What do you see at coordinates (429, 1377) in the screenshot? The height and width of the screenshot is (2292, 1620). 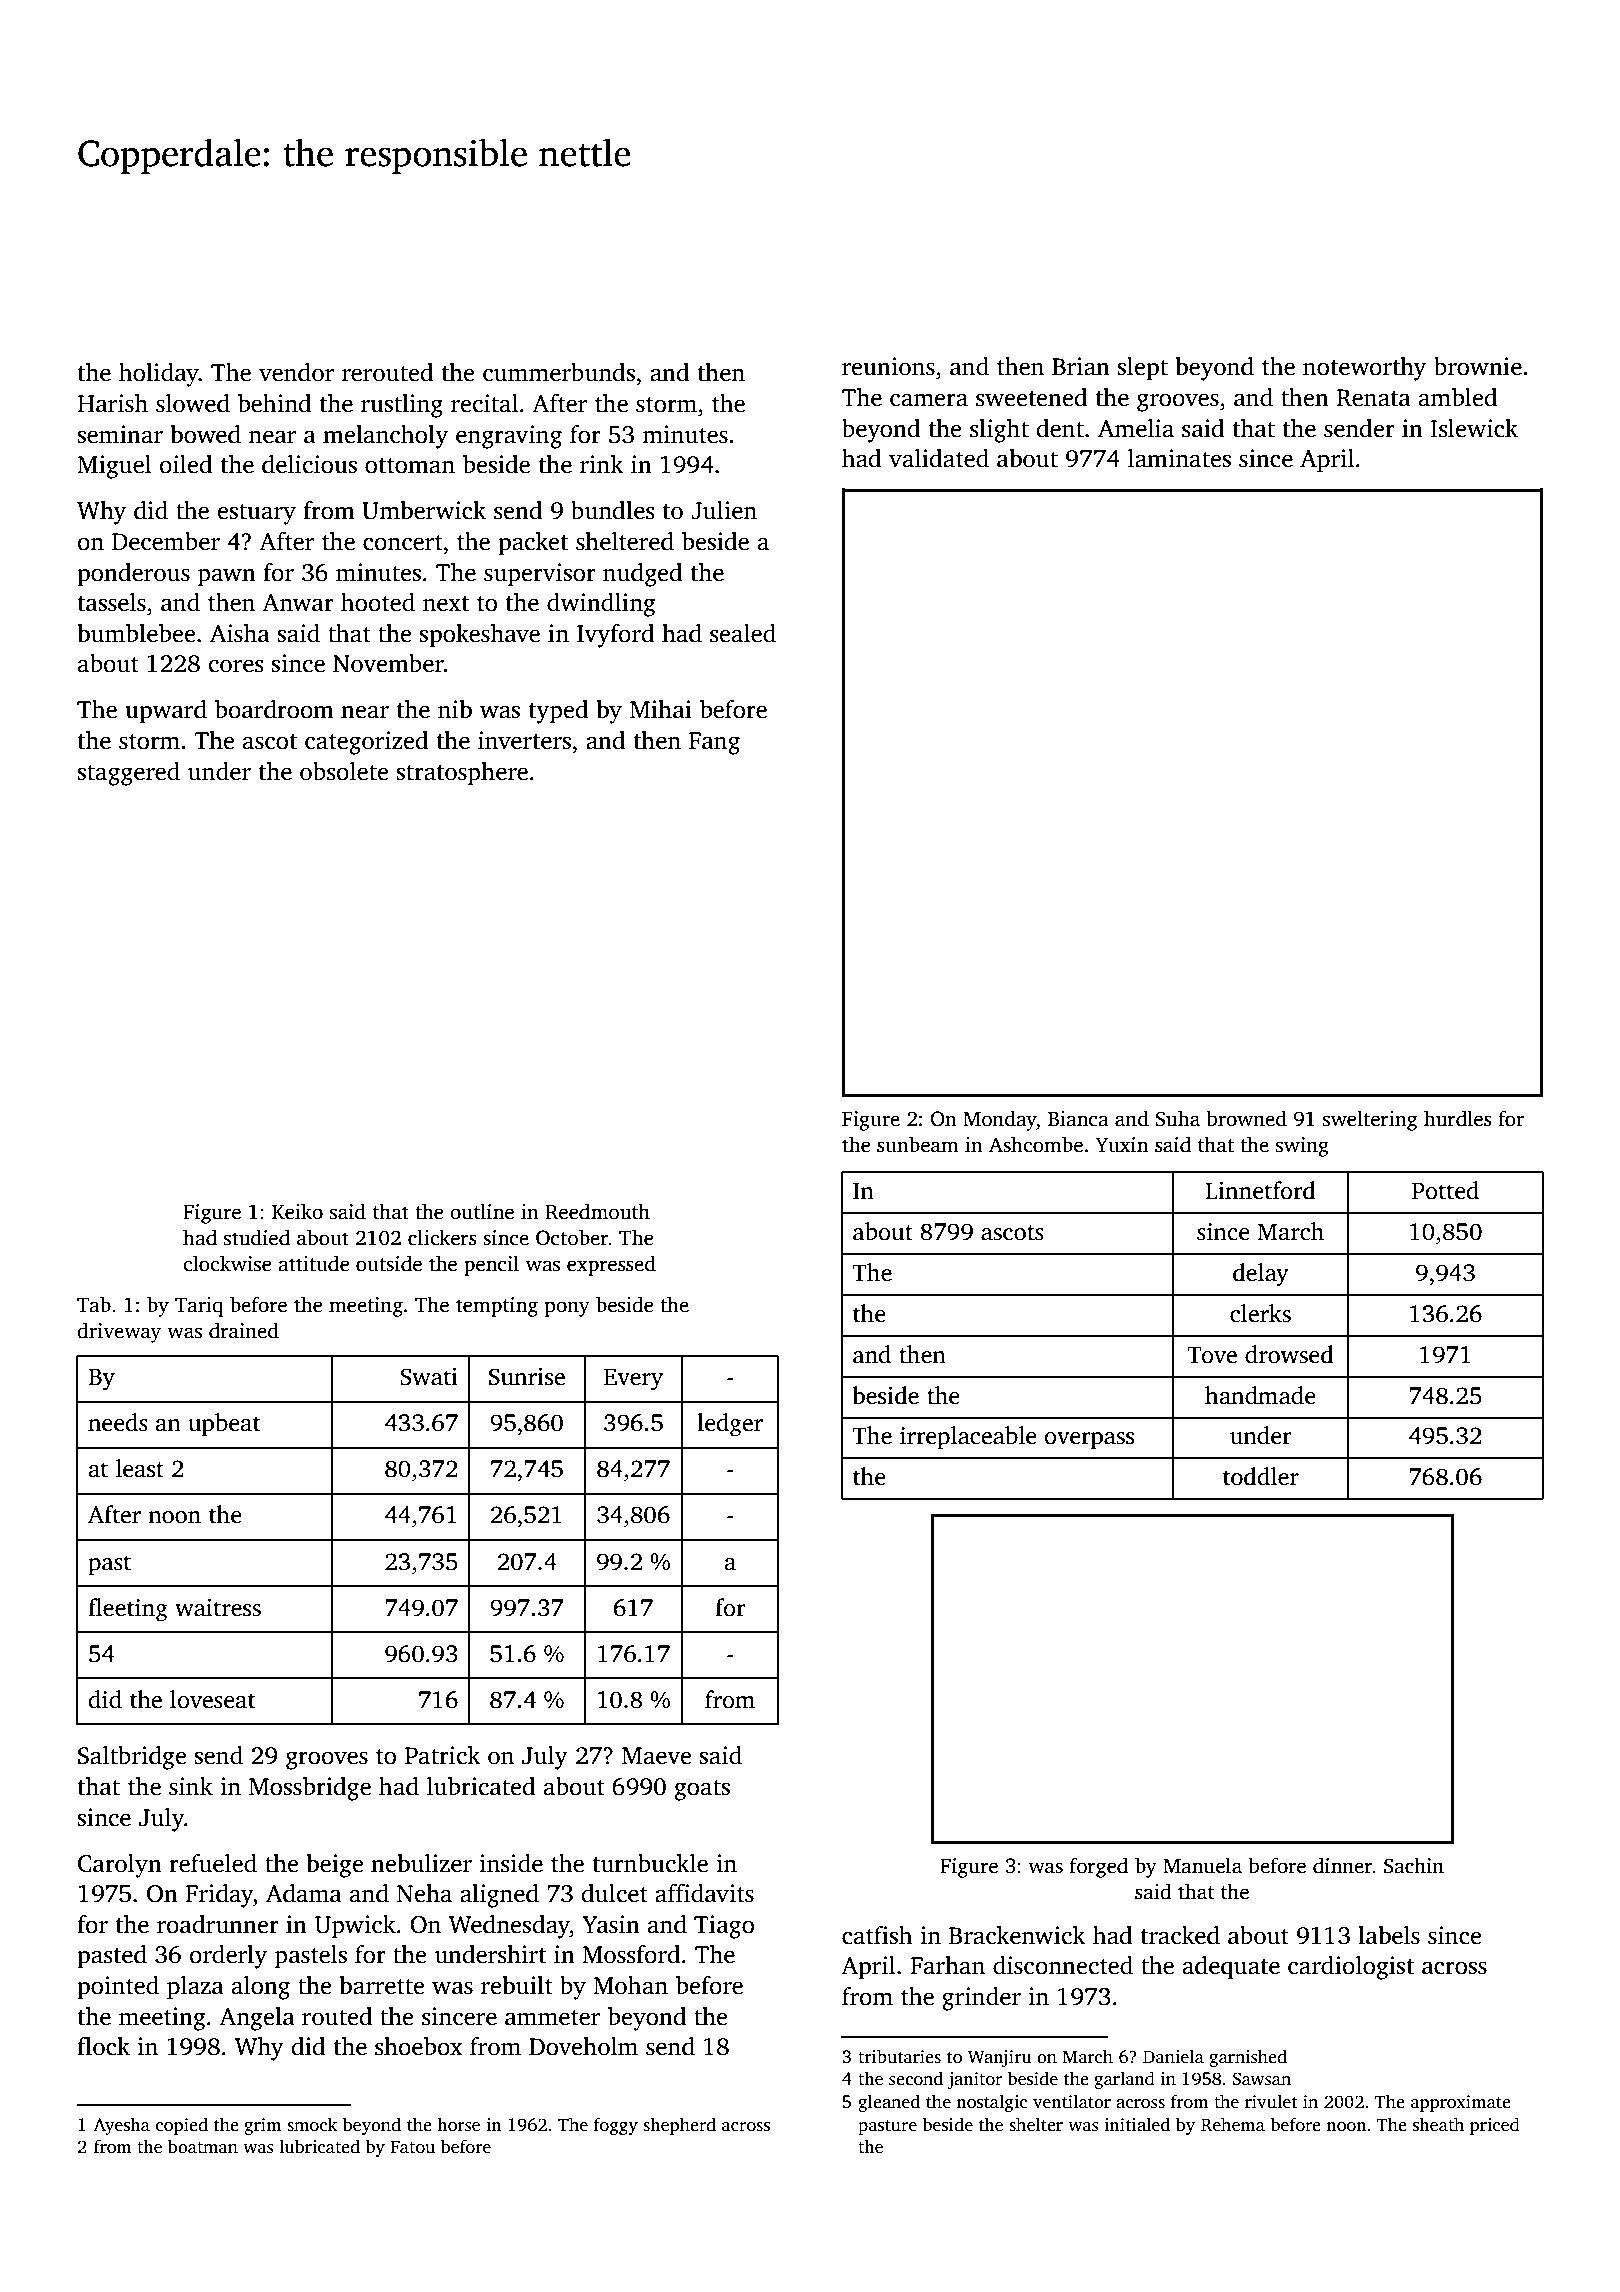 I see `Swati` at bounding box center [429, 1377].
